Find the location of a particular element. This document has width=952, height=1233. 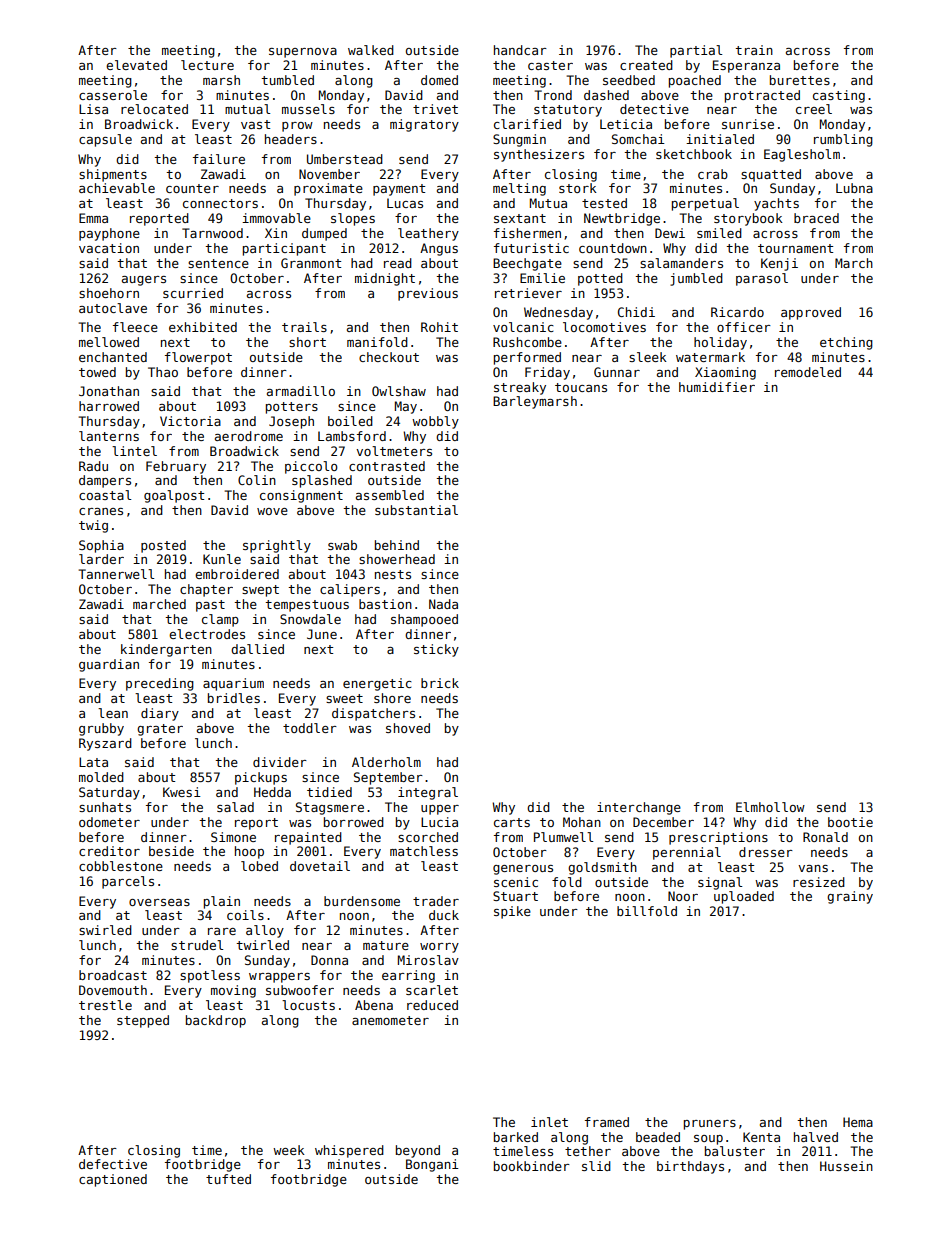

captioned is located at coordinates (113, 1180).
